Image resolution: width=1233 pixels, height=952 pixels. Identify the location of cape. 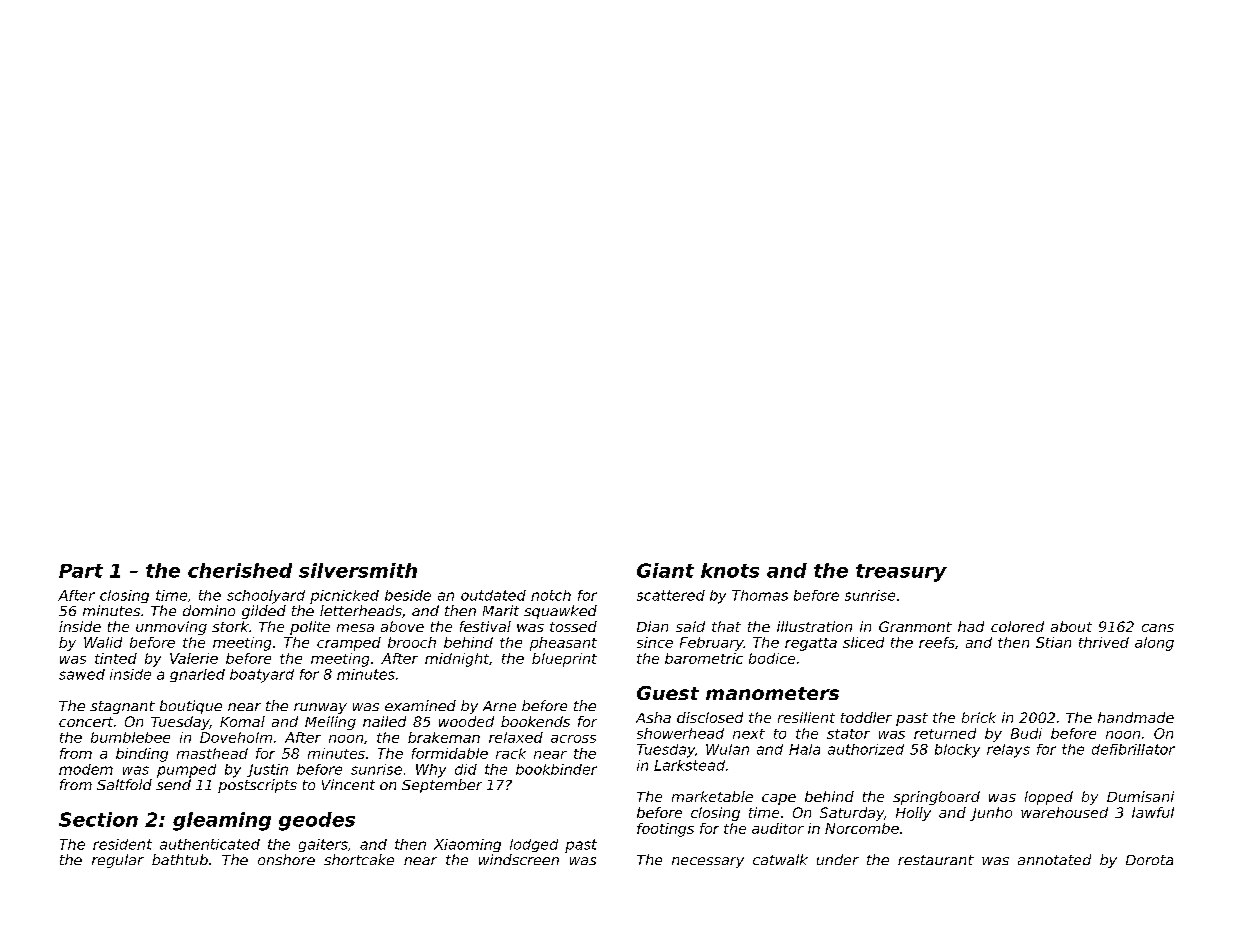
(779, 799).
